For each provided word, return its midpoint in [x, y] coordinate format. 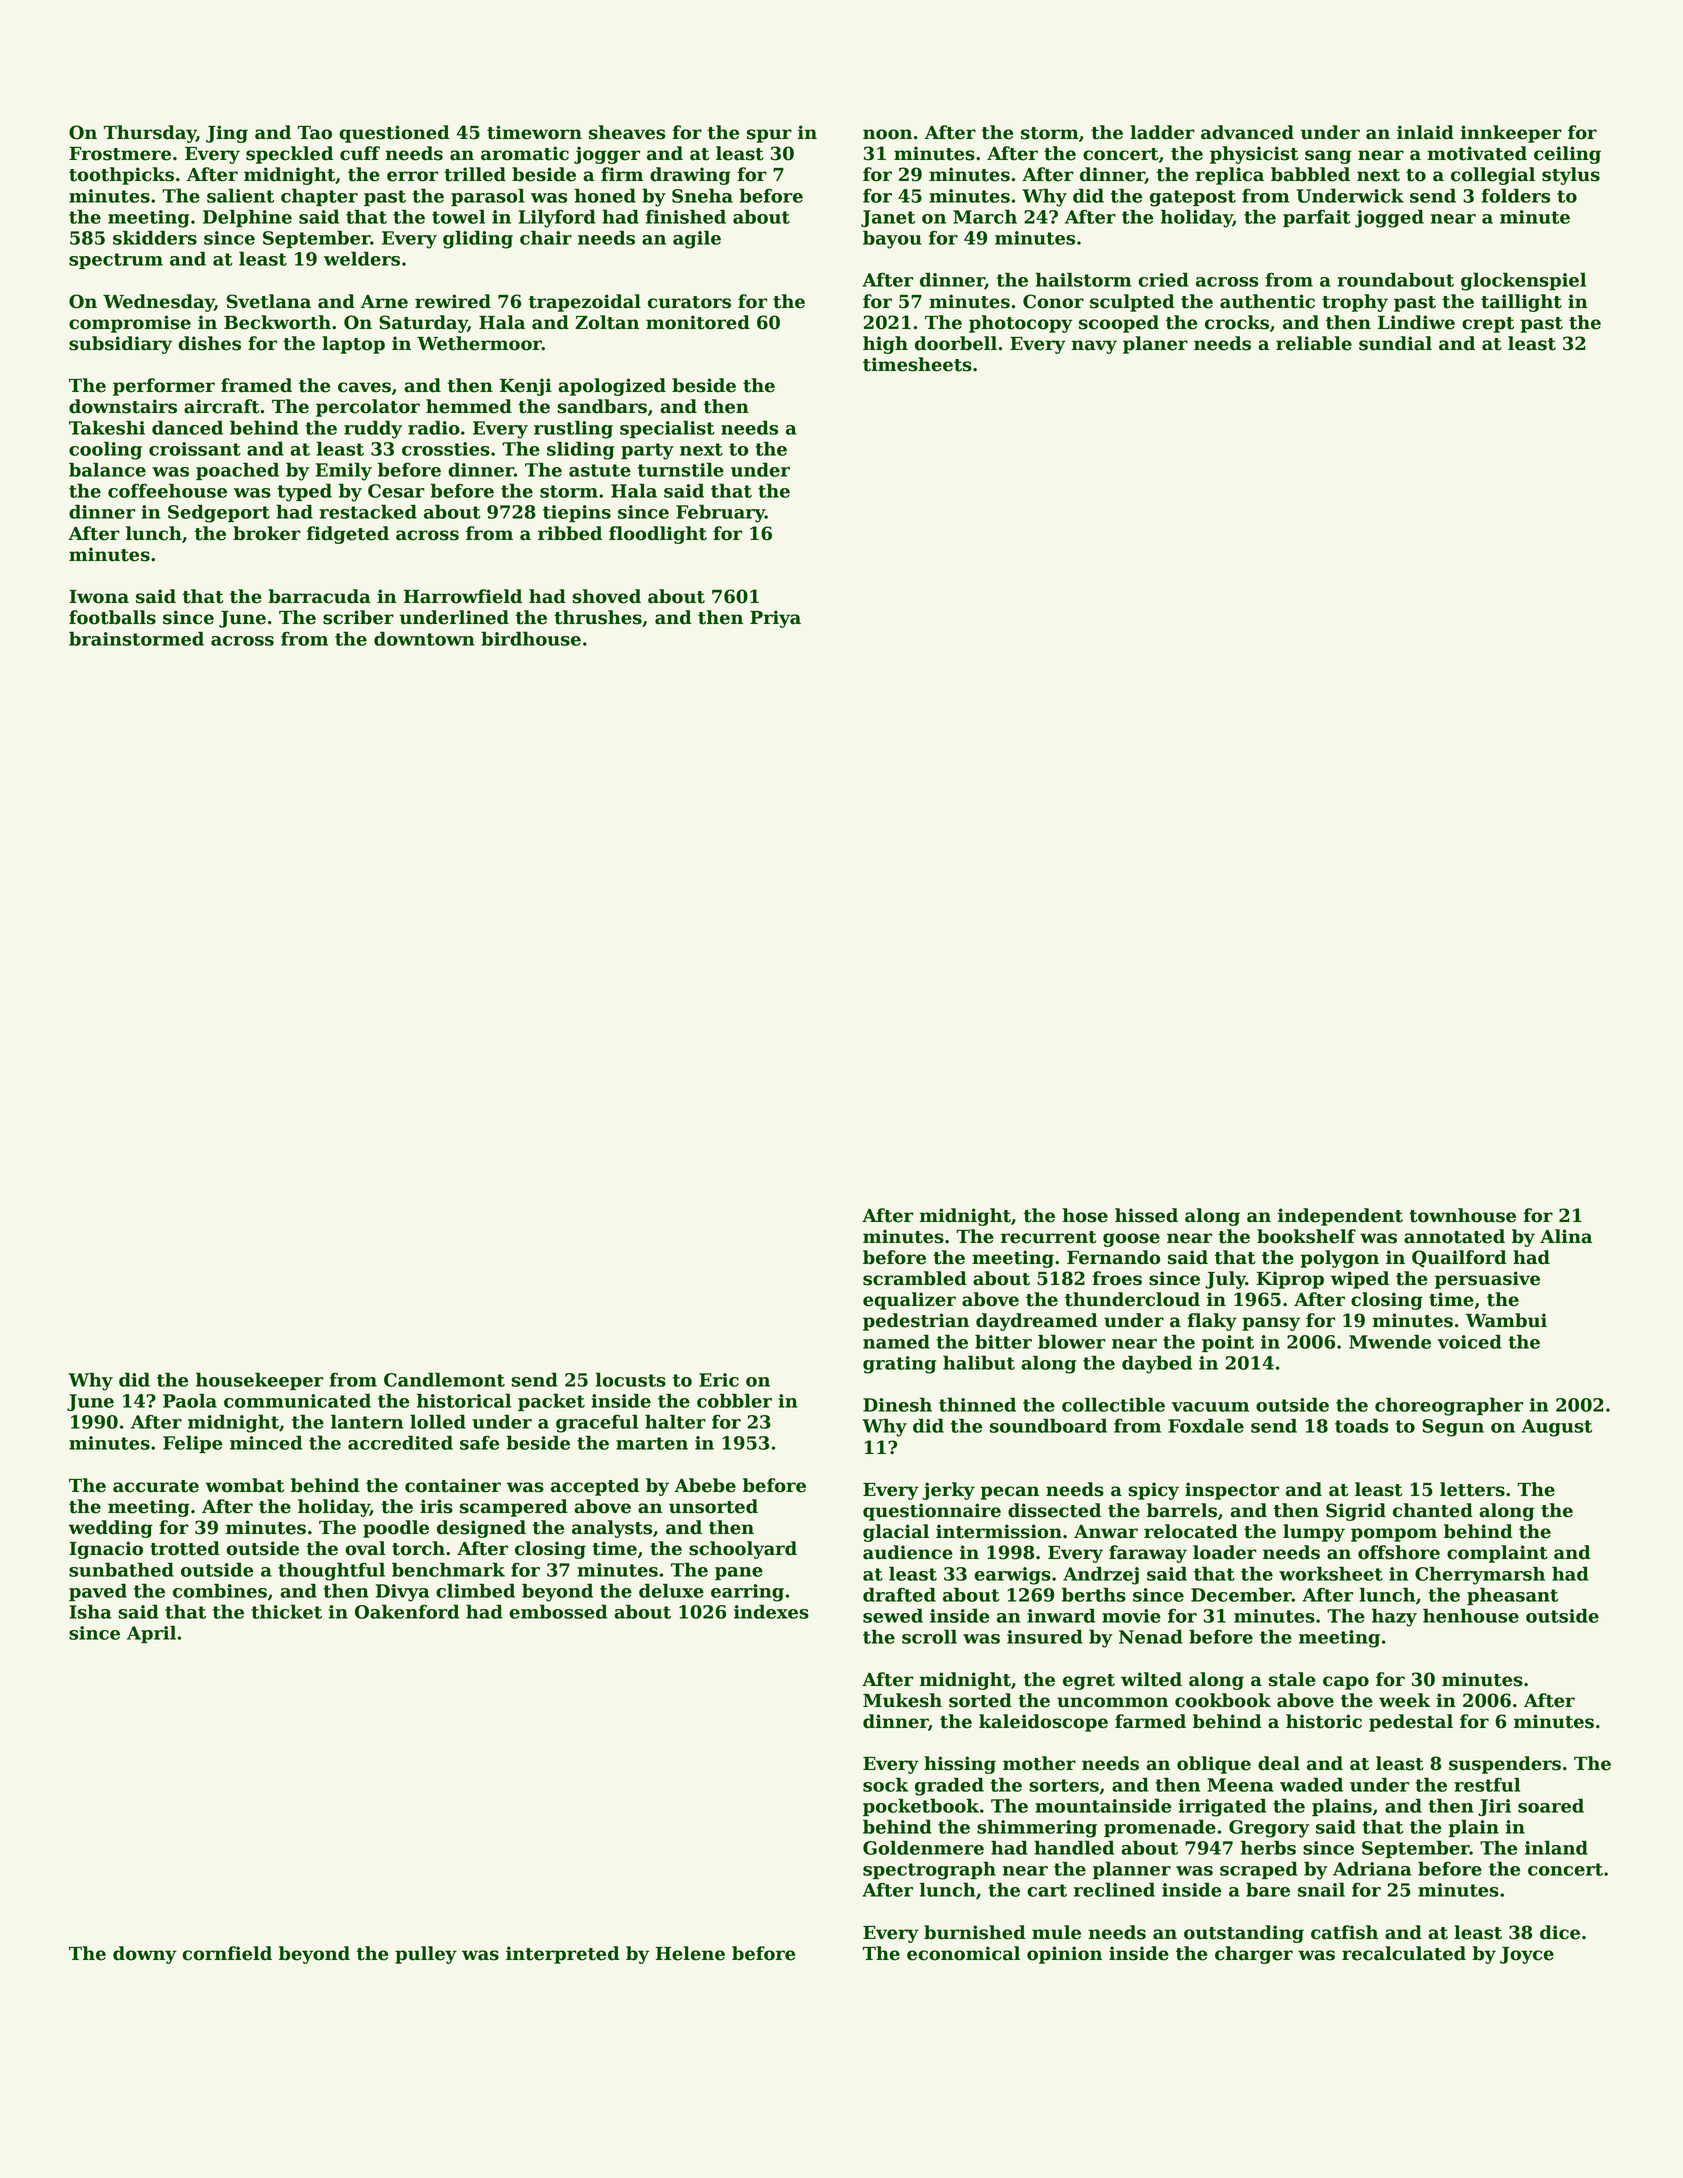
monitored [698, 322]
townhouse [1462, 1215]
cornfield [227, 1953]
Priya [775, 619]
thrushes [598, 617]
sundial [1395, 343]
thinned [977, 1404]
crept [1488, 325]
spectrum [116, 261]
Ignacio [106, 1550]
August [1556, 1428]
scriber [358, 617]
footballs [112, 617]
